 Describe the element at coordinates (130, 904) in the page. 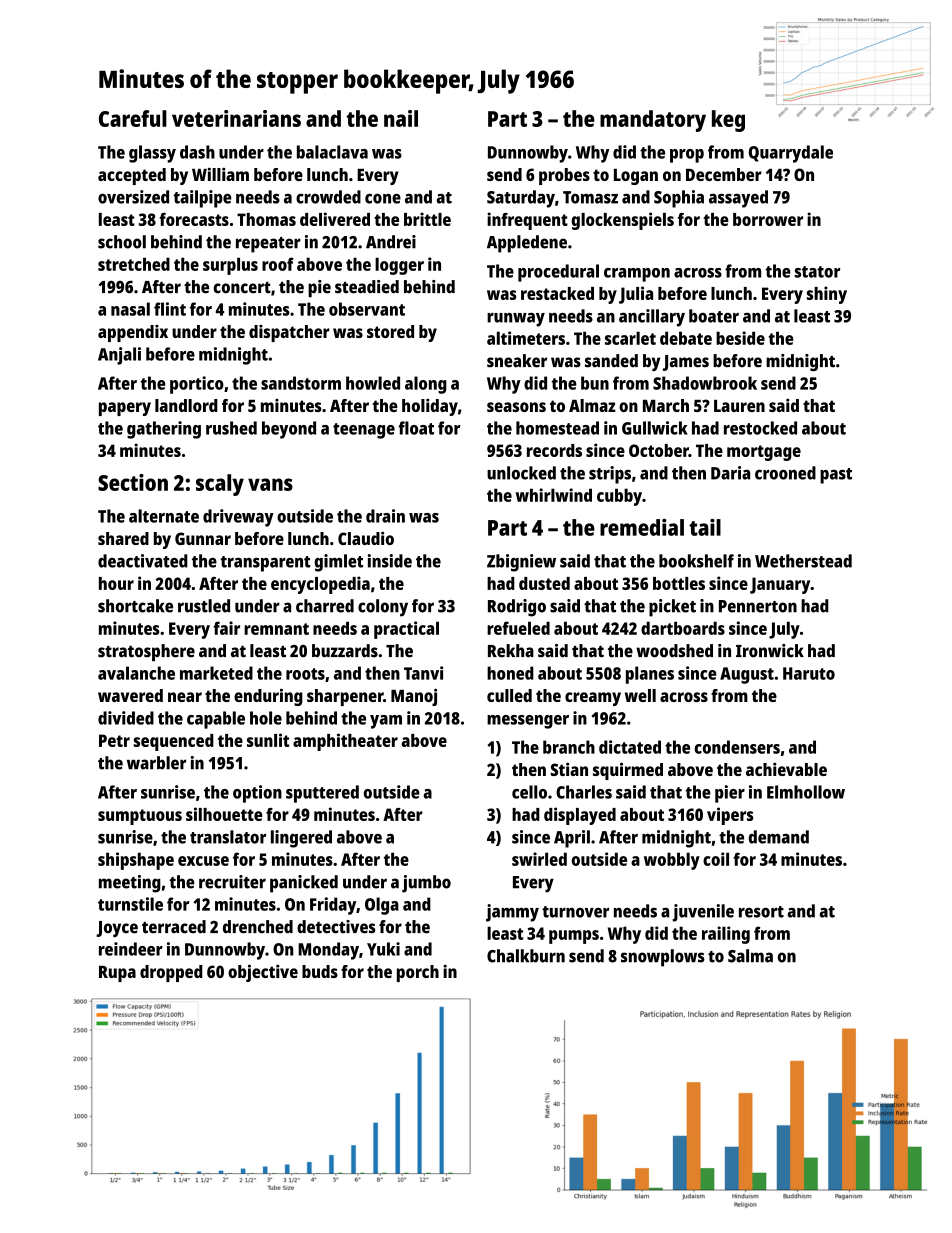

I see `turnstile` at that location.
